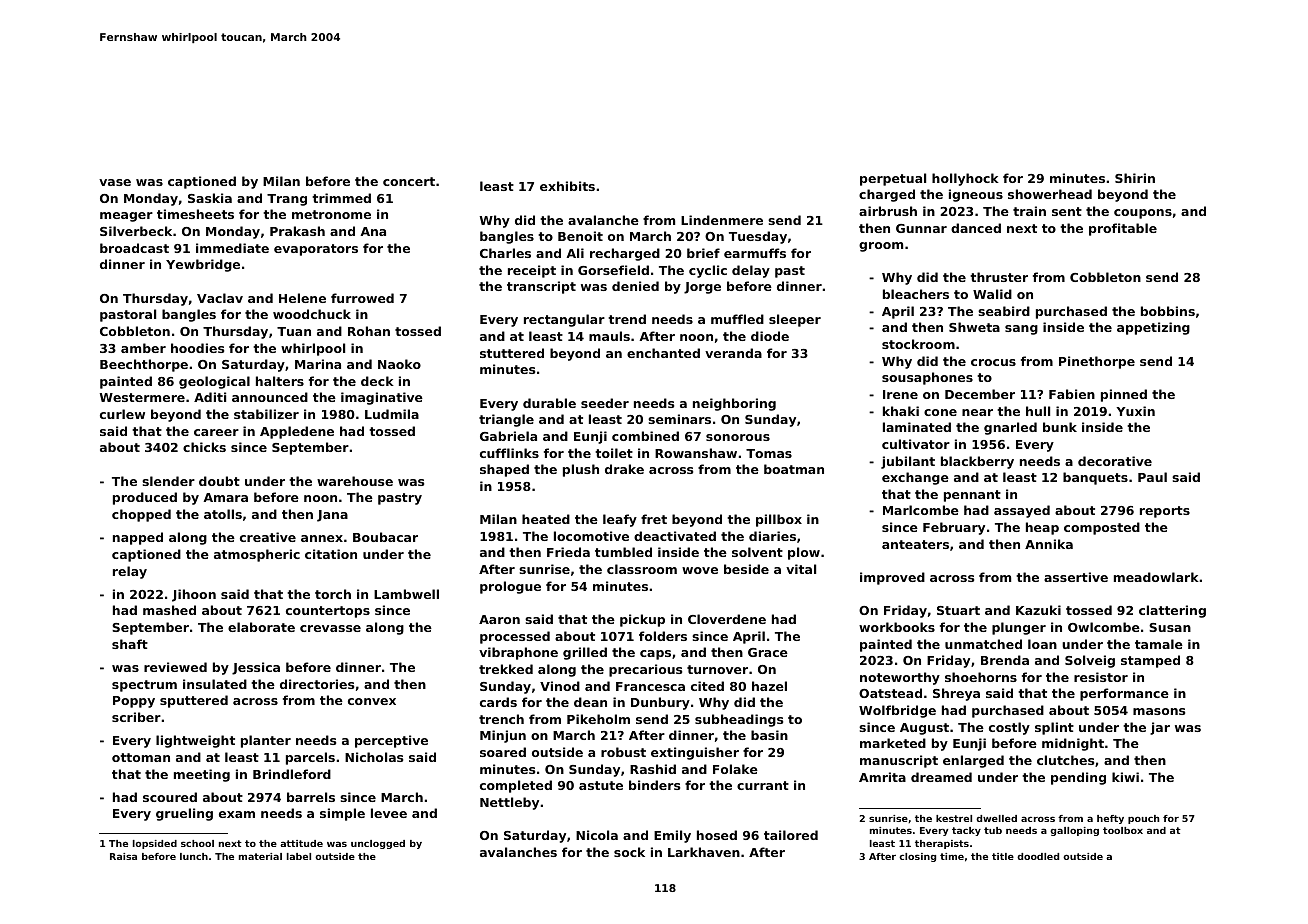 The width and height of the screenshot is (1308, 924). Describe the element at coordinates (260, 856) in the screenshot. I see `material` at that location.
